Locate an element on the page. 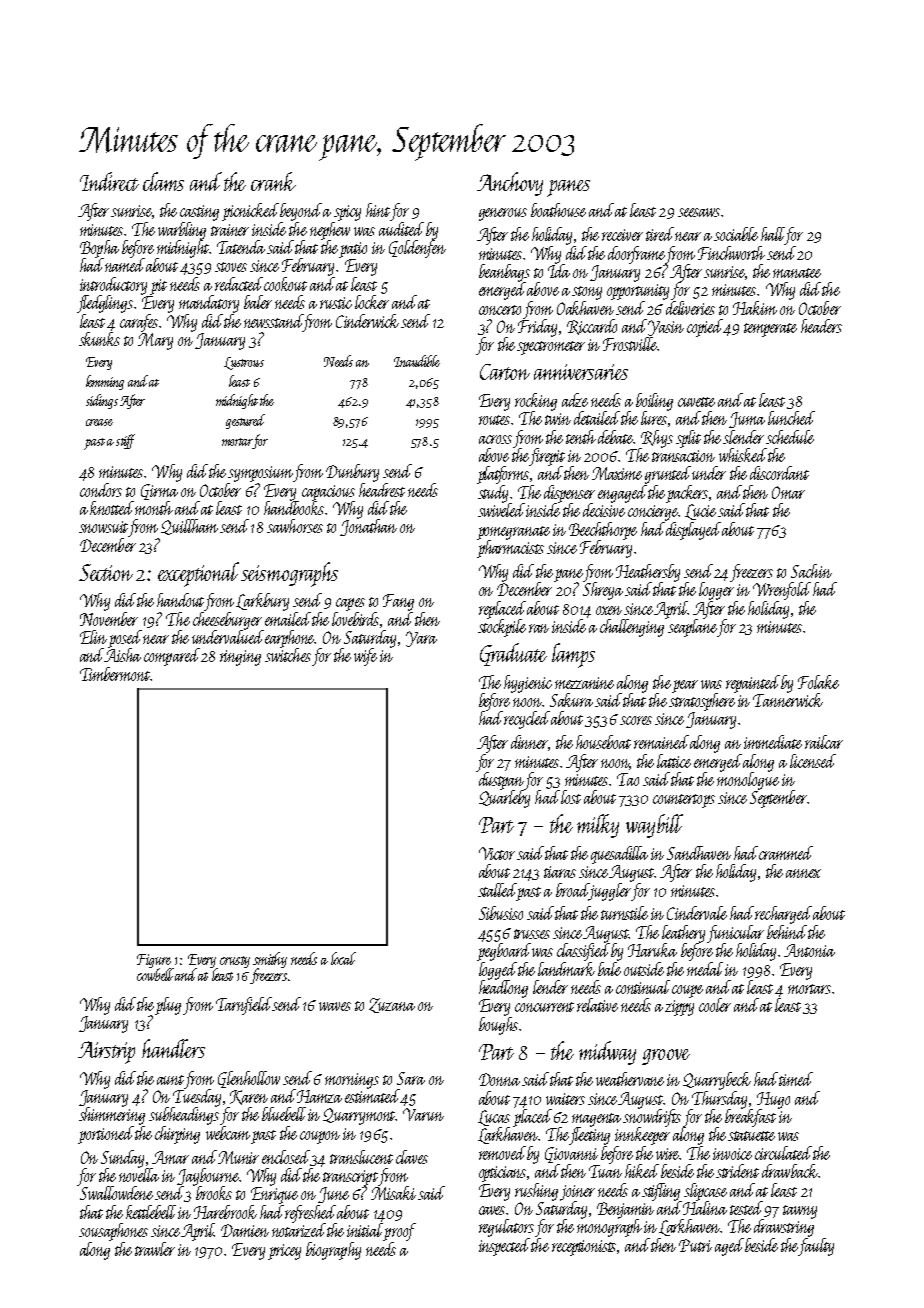  Bopha is located at coordinates (99, 249).
